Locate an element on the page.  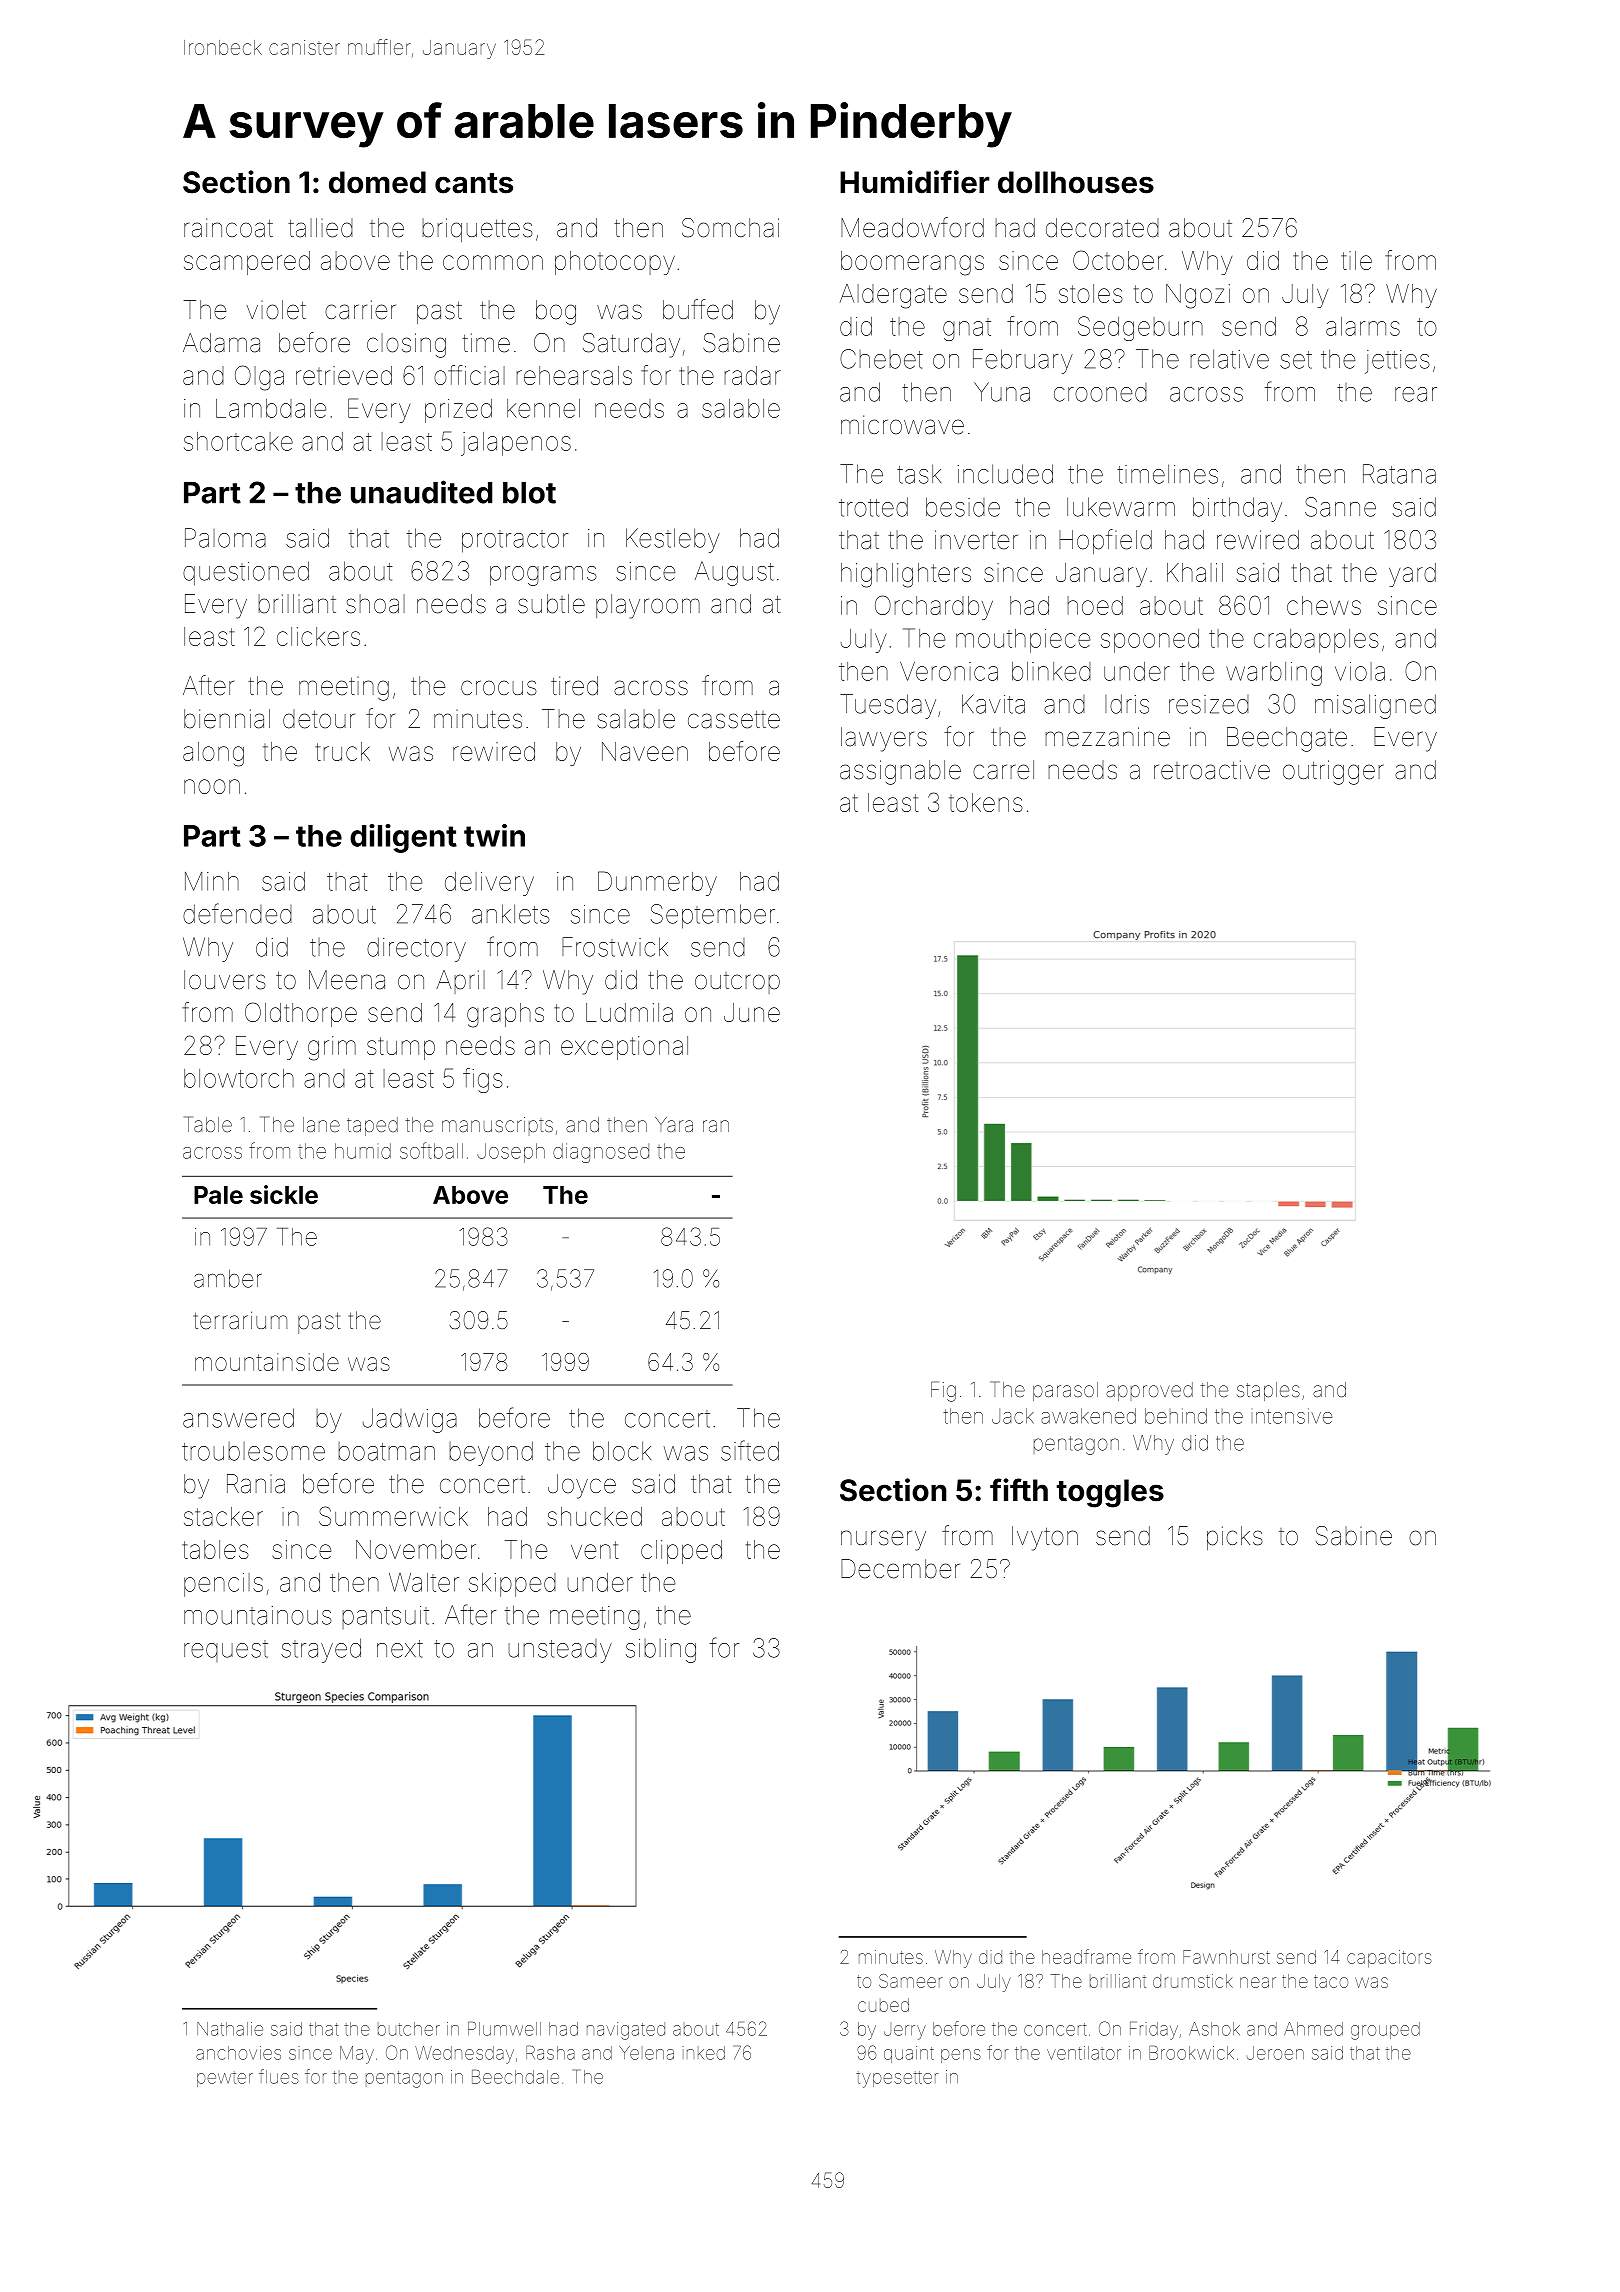
mezzanine is located at coordinates (1107, 737).
